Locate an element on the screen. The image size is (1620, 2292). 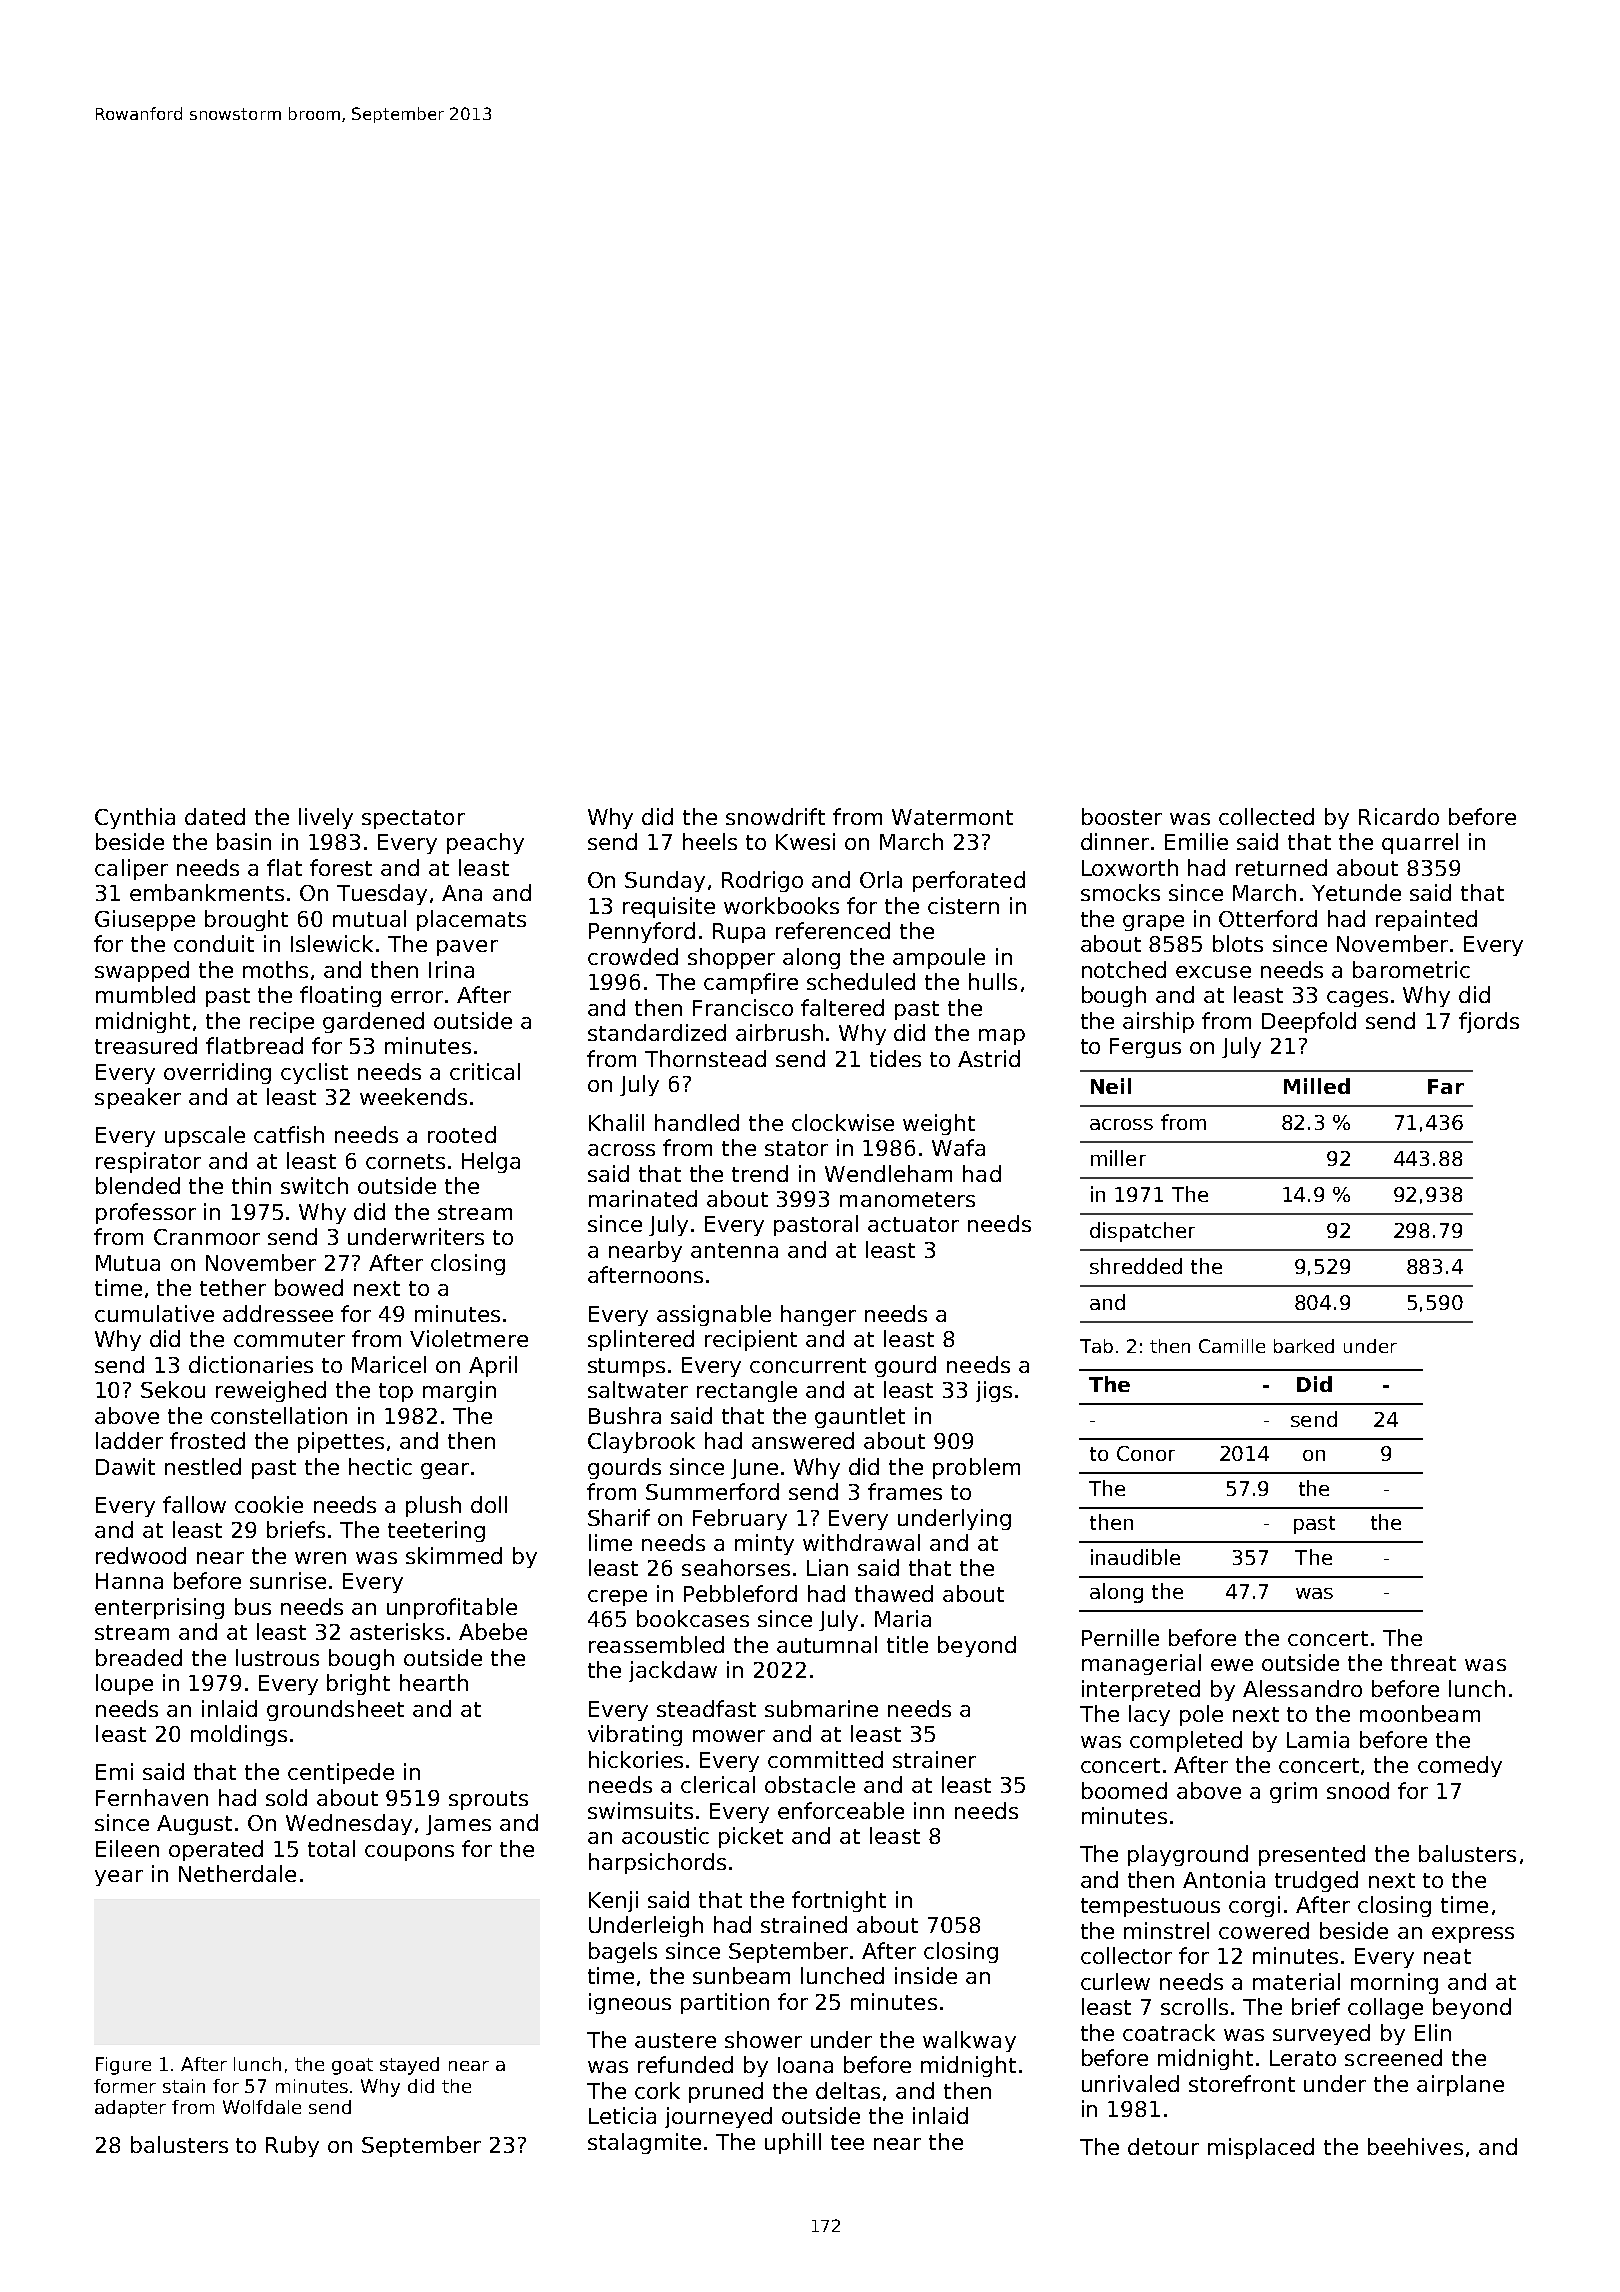
Ruby is located at coordinates (292, 2146).
